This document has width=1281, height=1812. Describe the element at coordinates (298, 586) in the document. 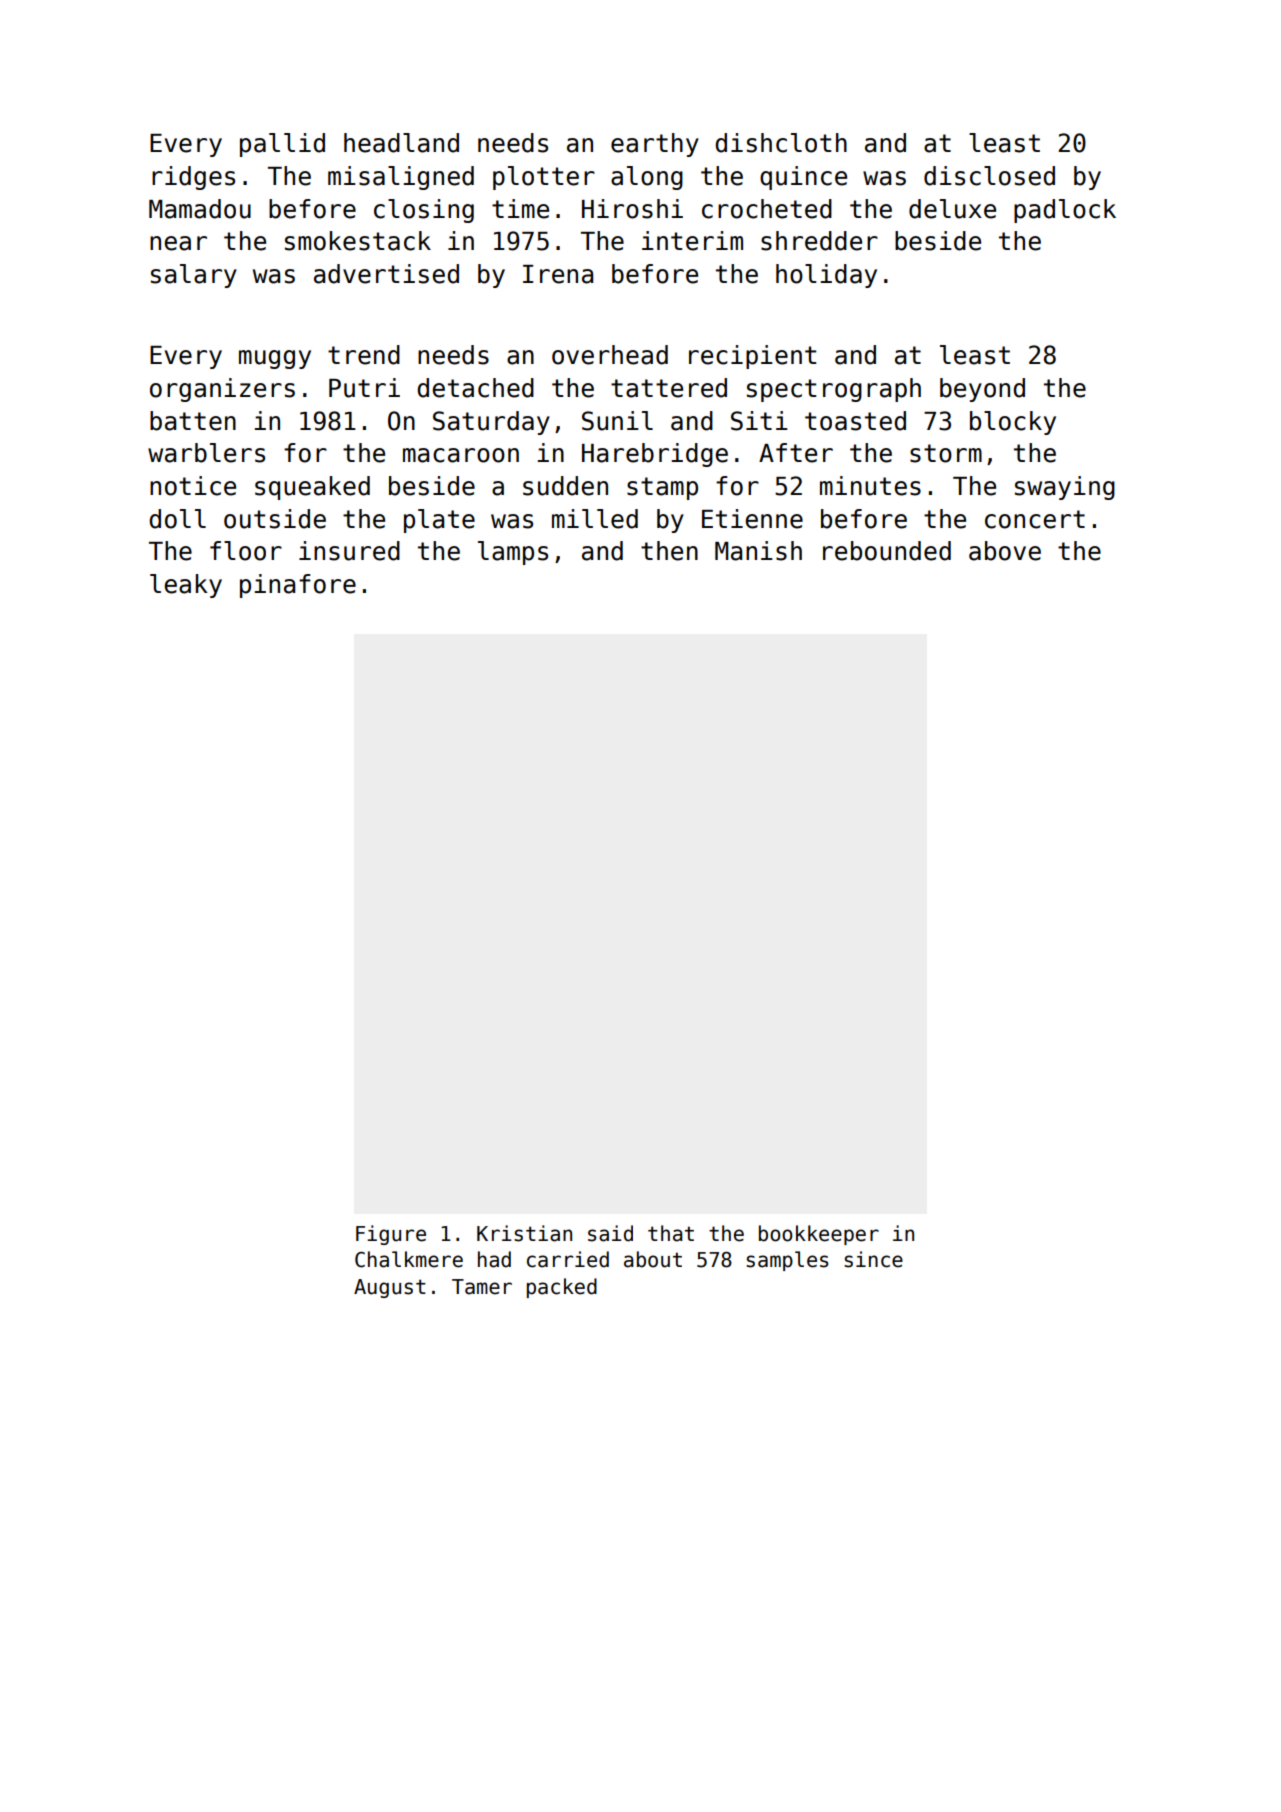

I see `pinafore` at that location.
